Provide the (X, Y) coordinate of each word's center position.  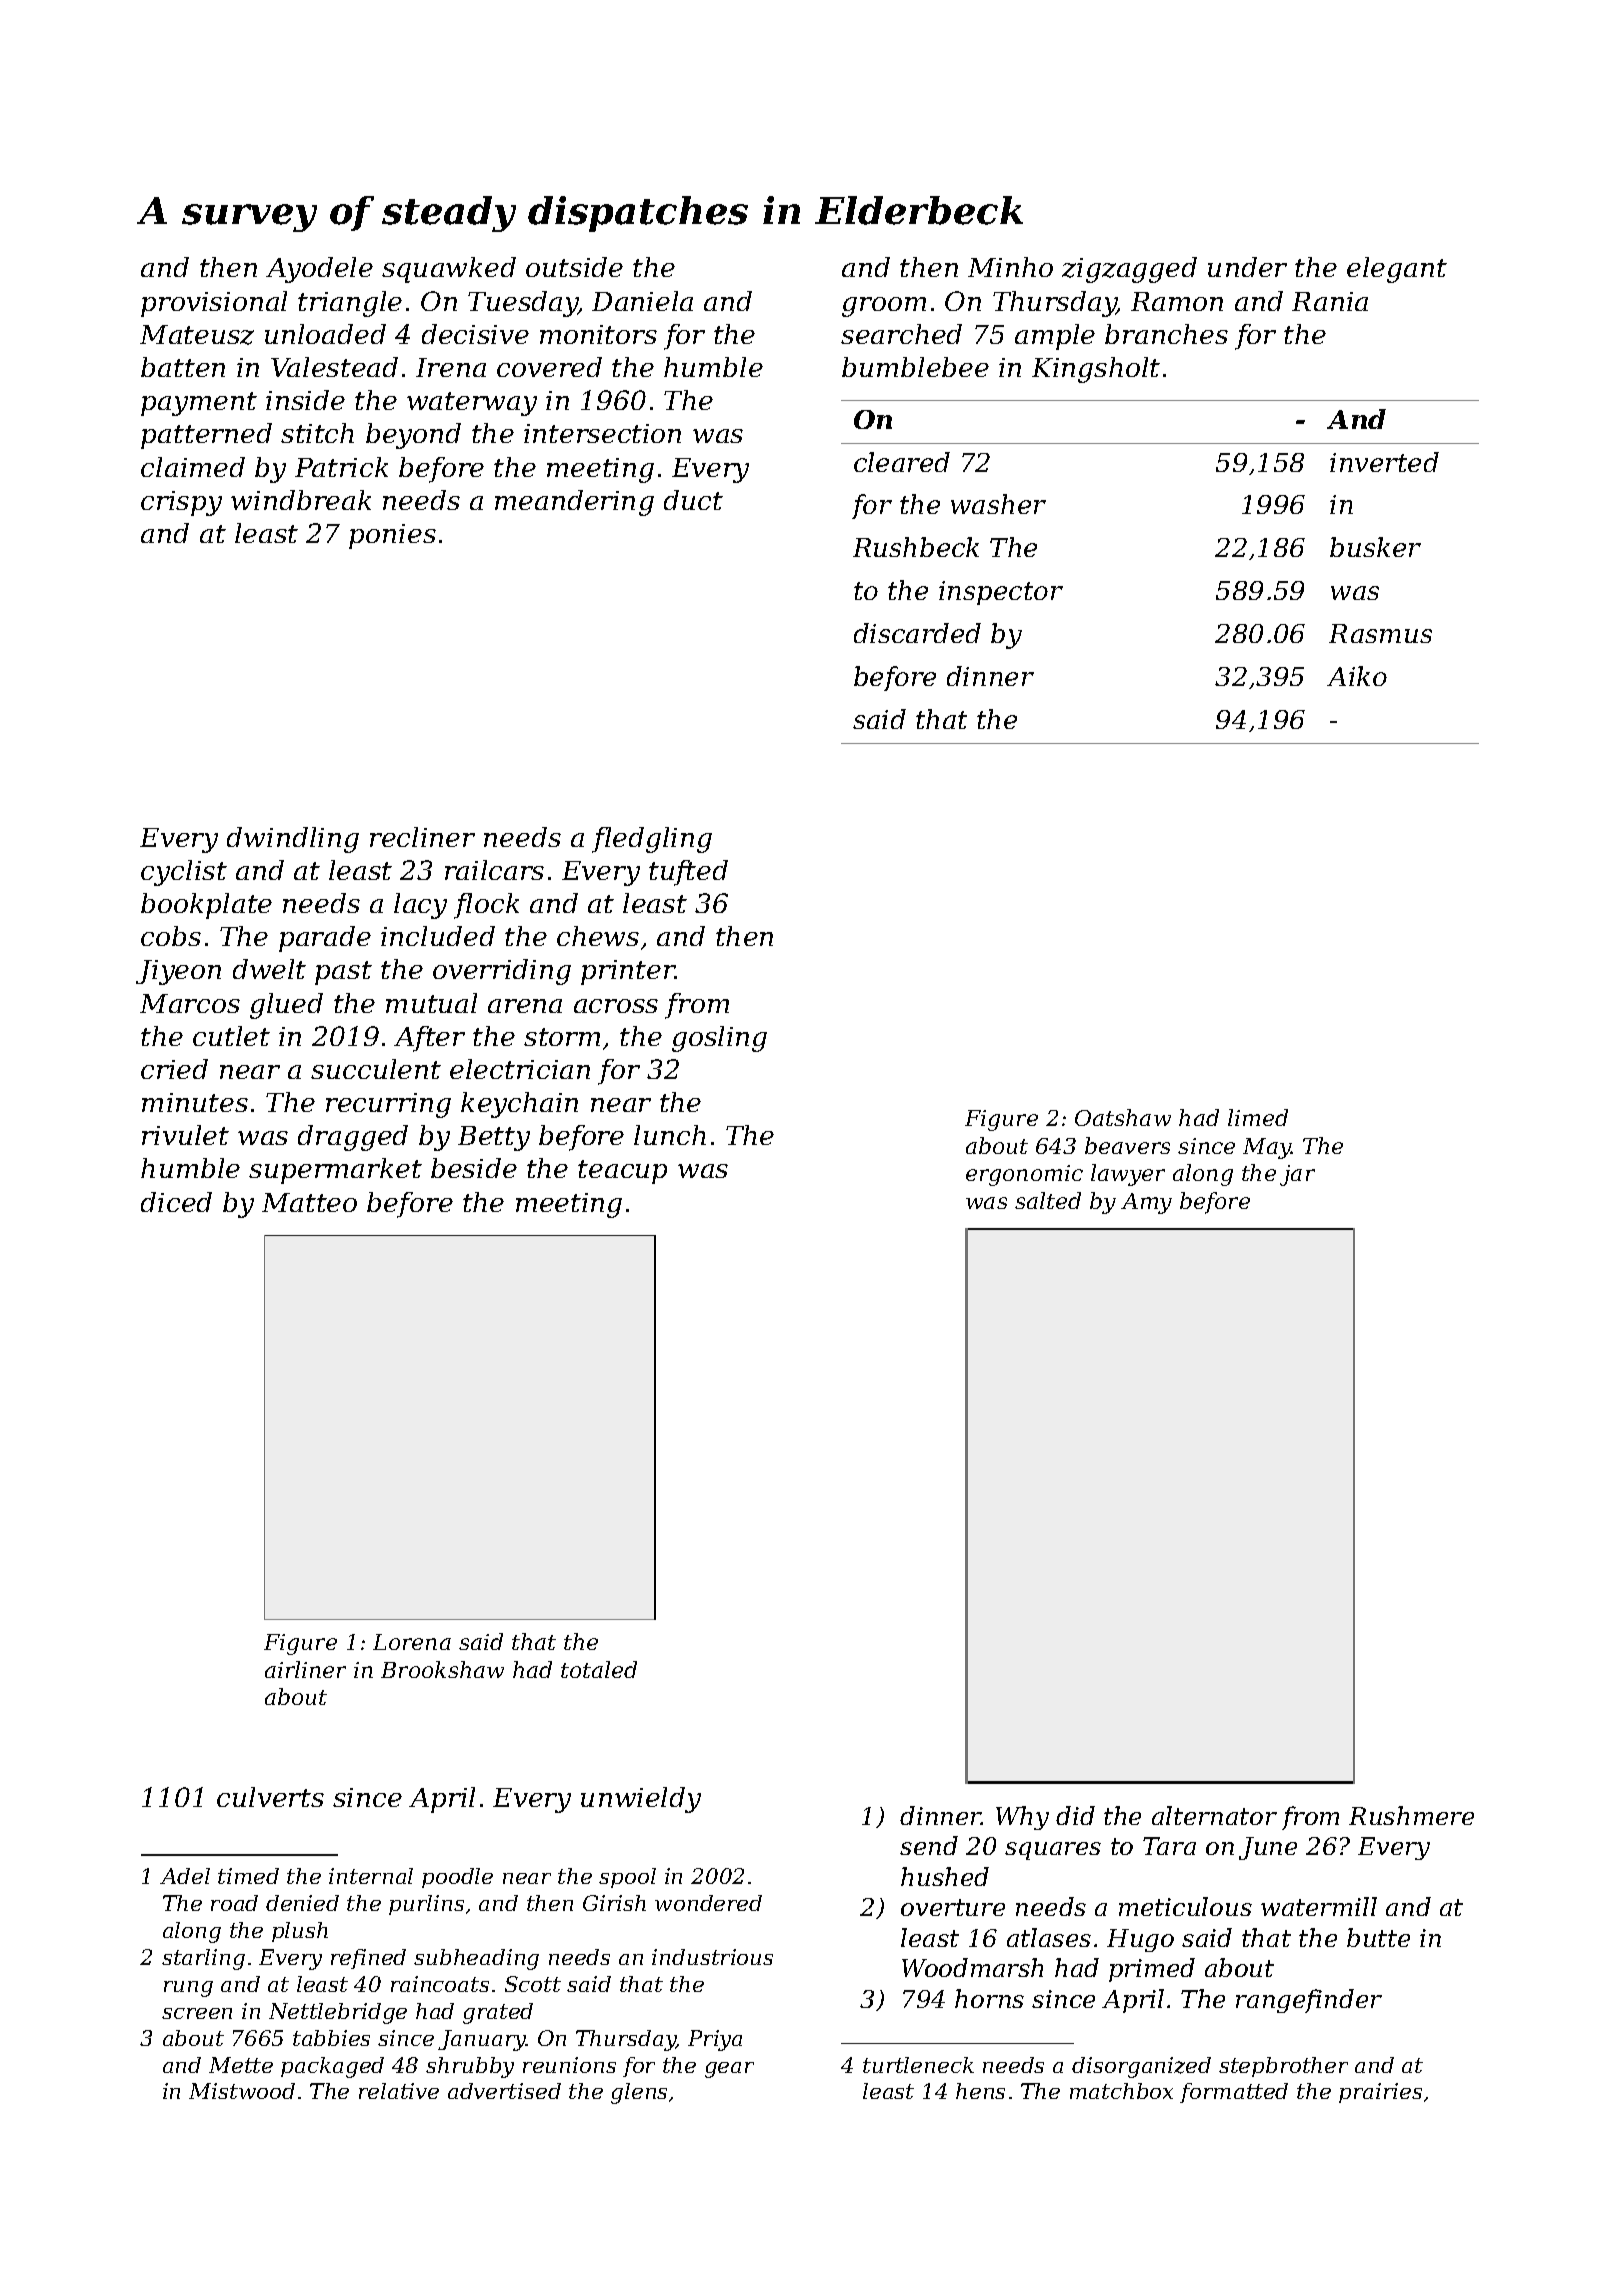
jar (1297, 1175)
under (1247, 267)
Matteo (309, 1202)
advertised (504, 2091)
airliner (305, 1669)
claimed (193, 467)
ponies (392, 536)
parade (325, 939)
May (1267, 1148)
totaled (599, 1669)
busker (1375, 547)
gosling (719, 1039)
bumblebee (915, 367)
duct (693, 500)
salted (1048, 1200)
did (1075, 1815)
